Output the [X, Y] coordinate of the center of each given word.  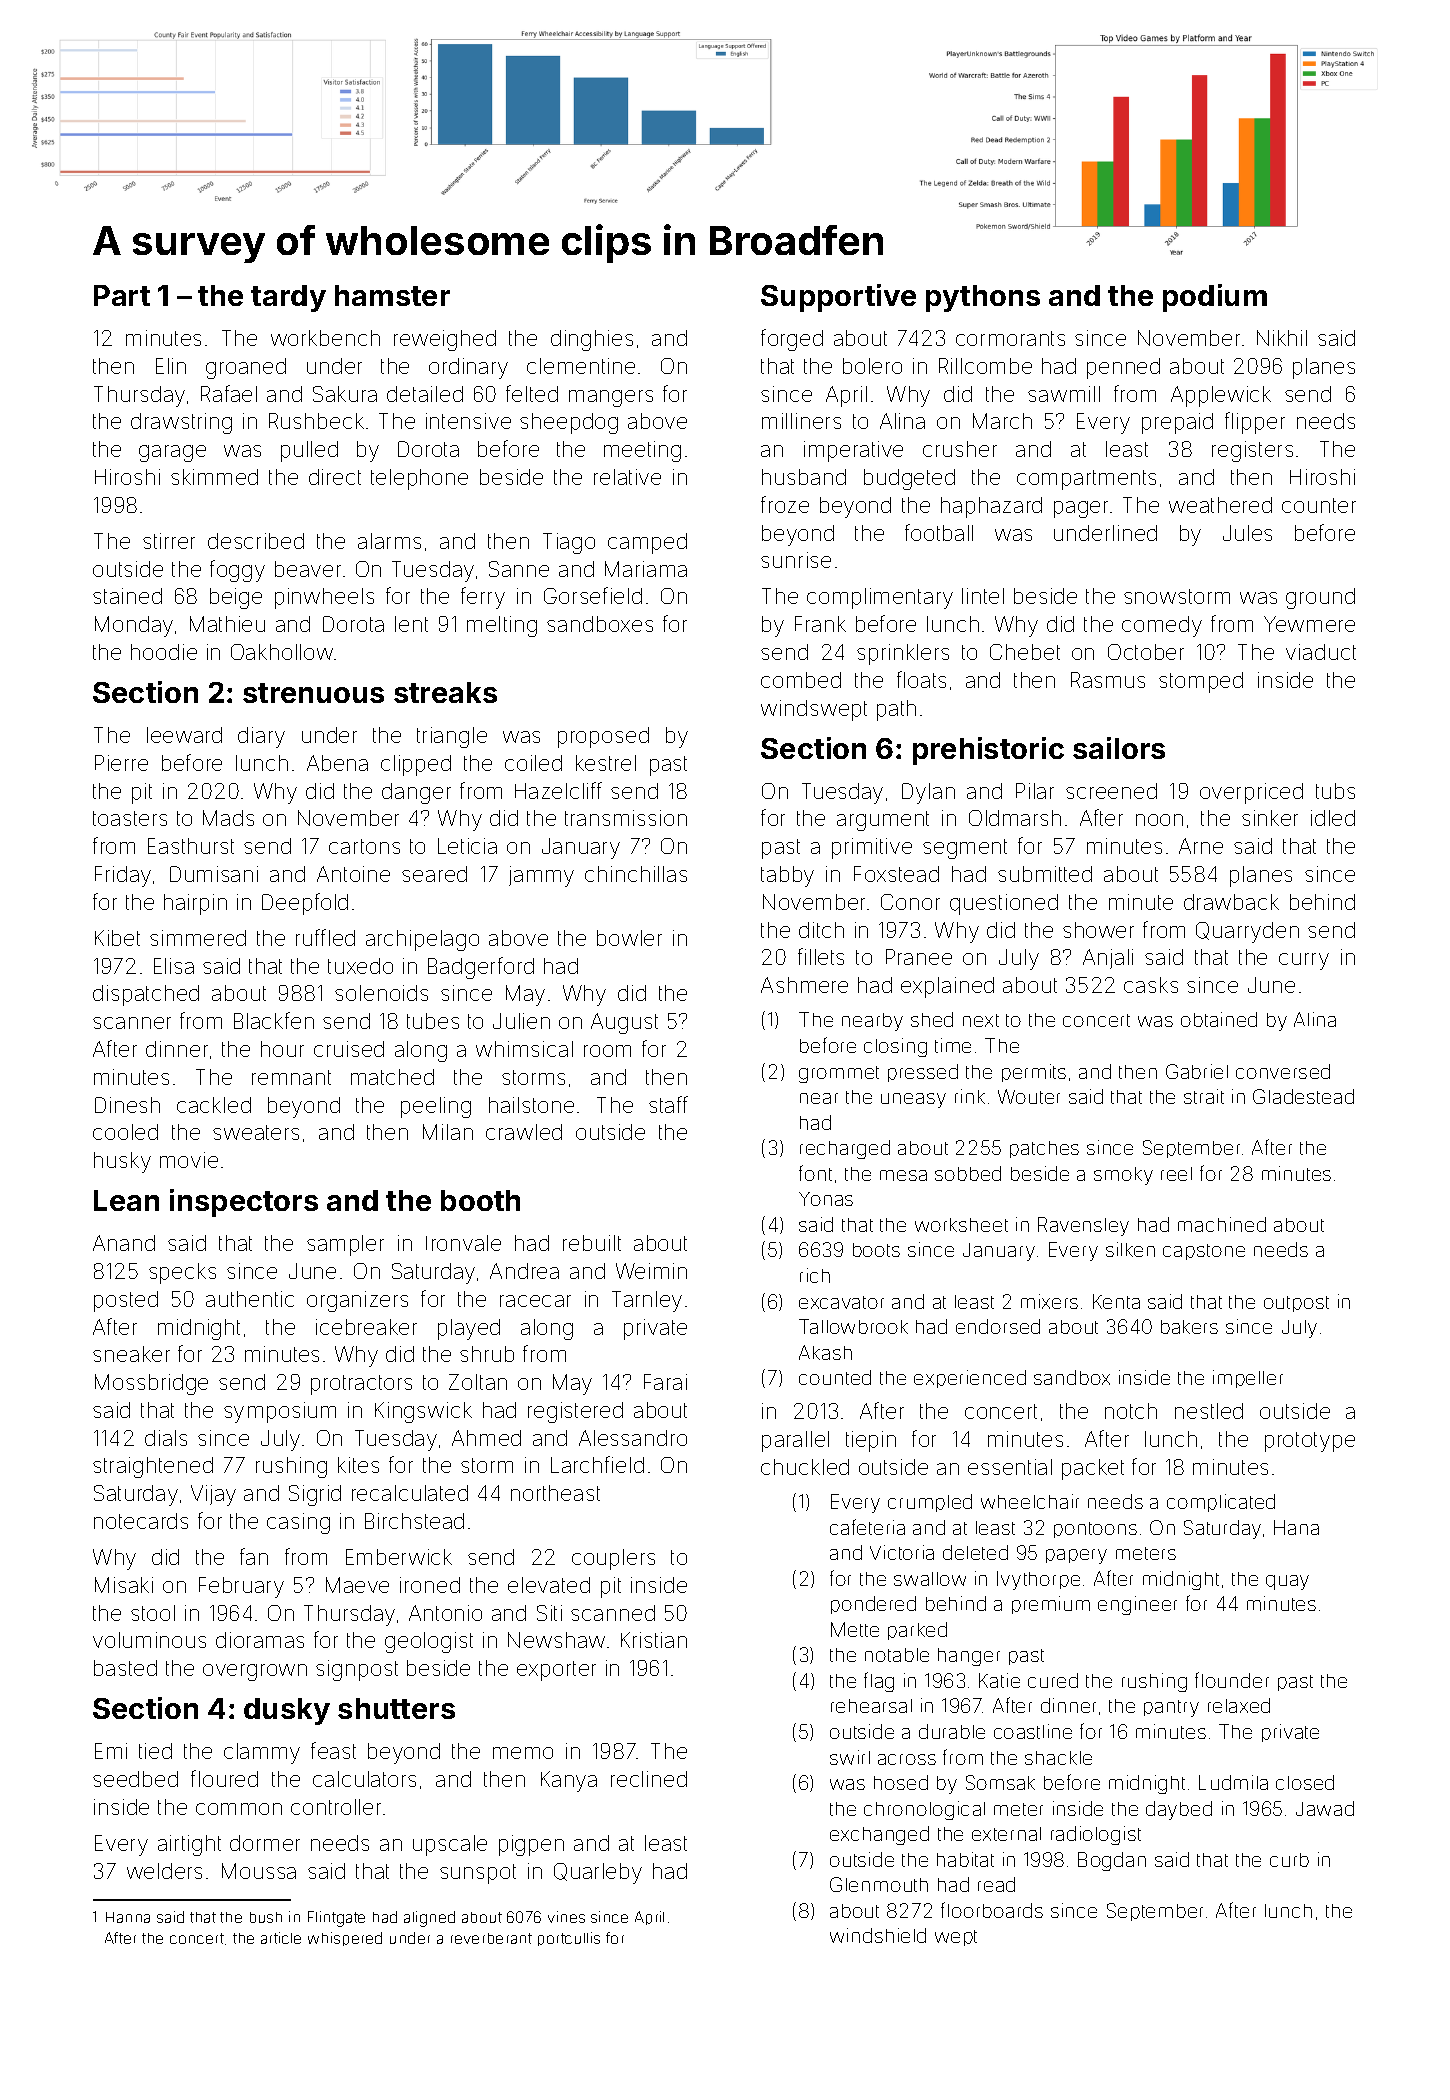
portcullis [569, 1939]
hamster [392, 295]
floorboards [992, 1910]
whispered [345, 1939]
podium [1215, 298]
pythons [983, 298]
